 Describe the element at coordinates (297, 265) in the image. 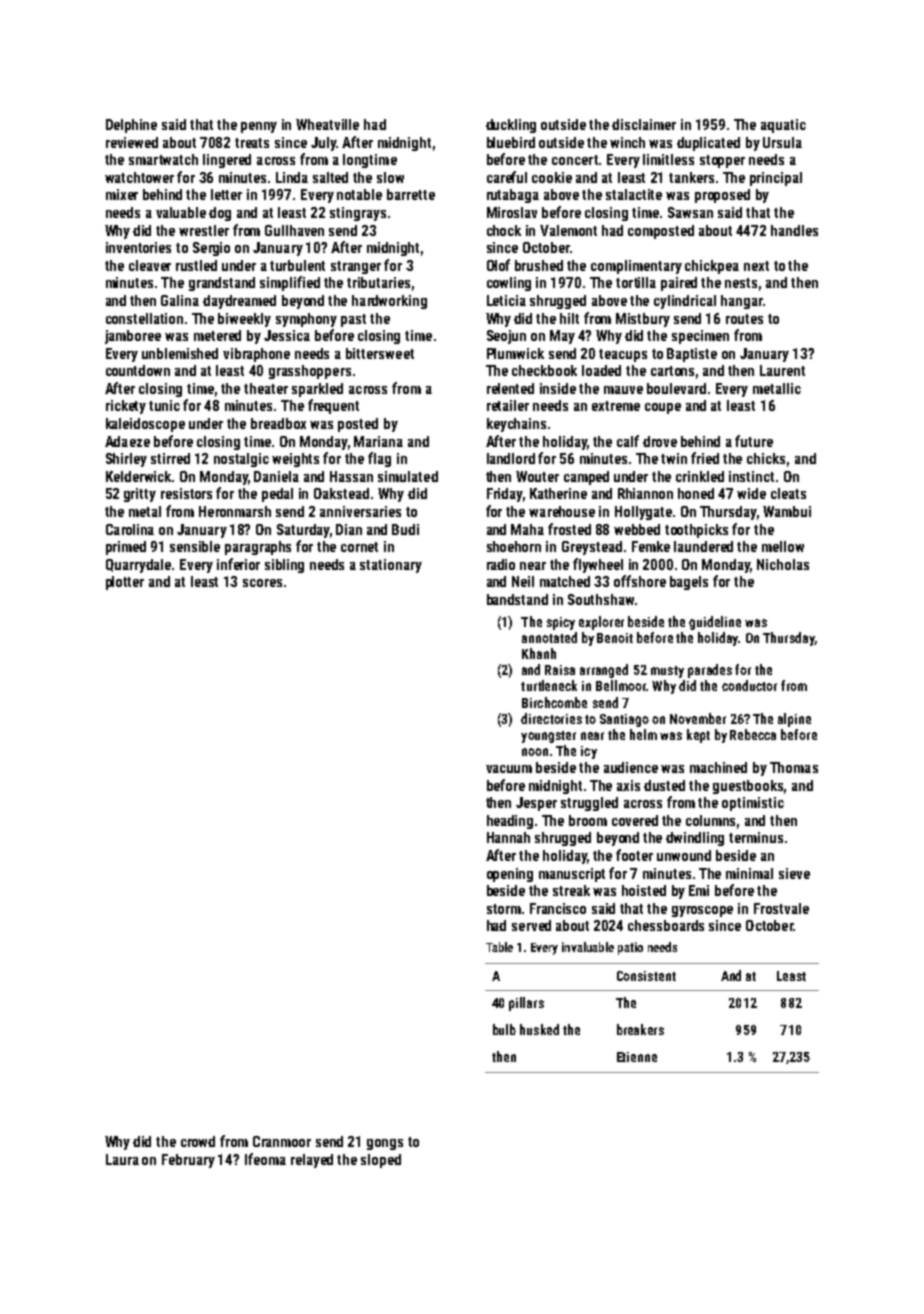

I see `turbulent` at that location.
